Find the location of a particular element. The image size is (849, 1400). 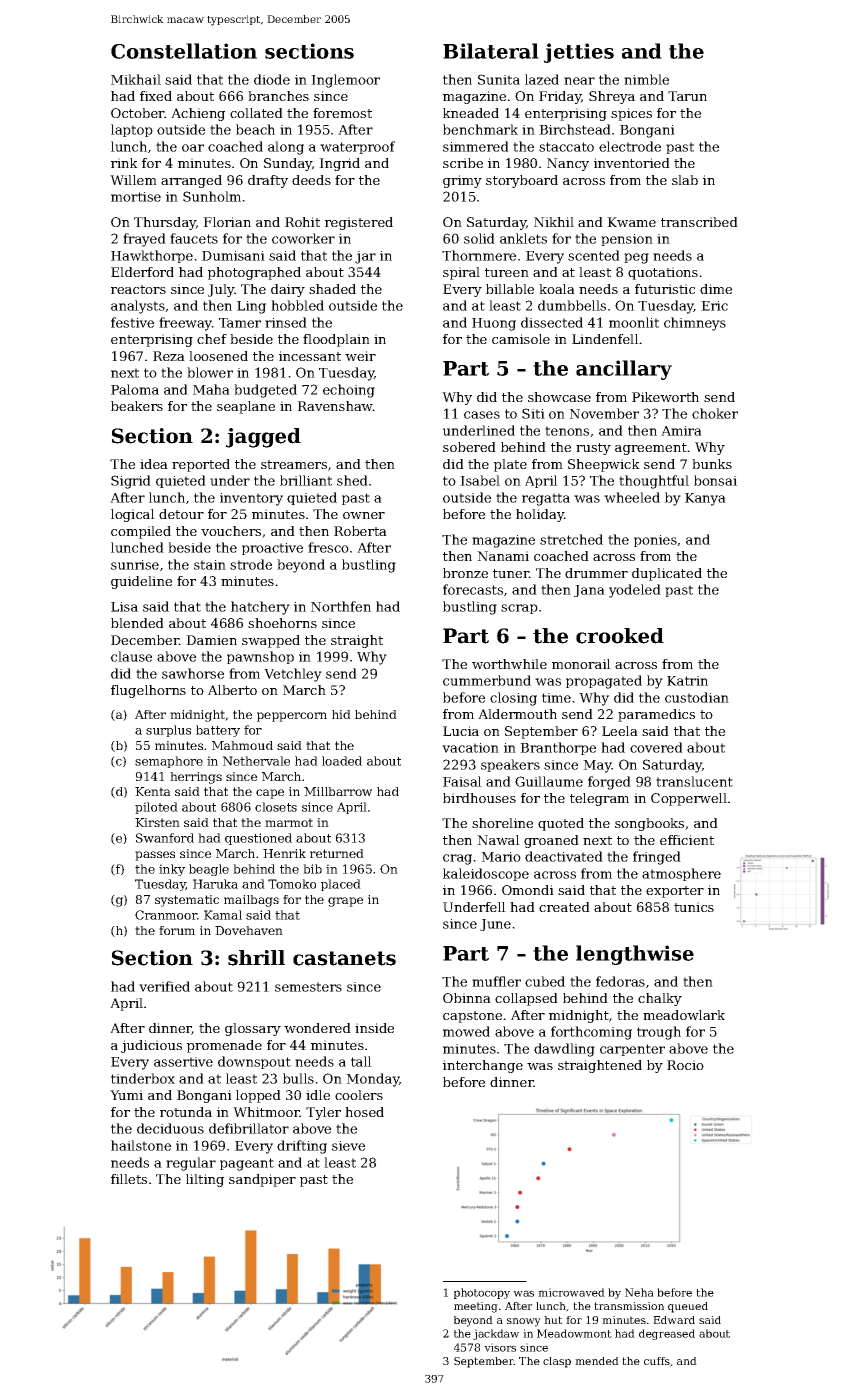

meadowlark is located at coordinates (684, 1015).
